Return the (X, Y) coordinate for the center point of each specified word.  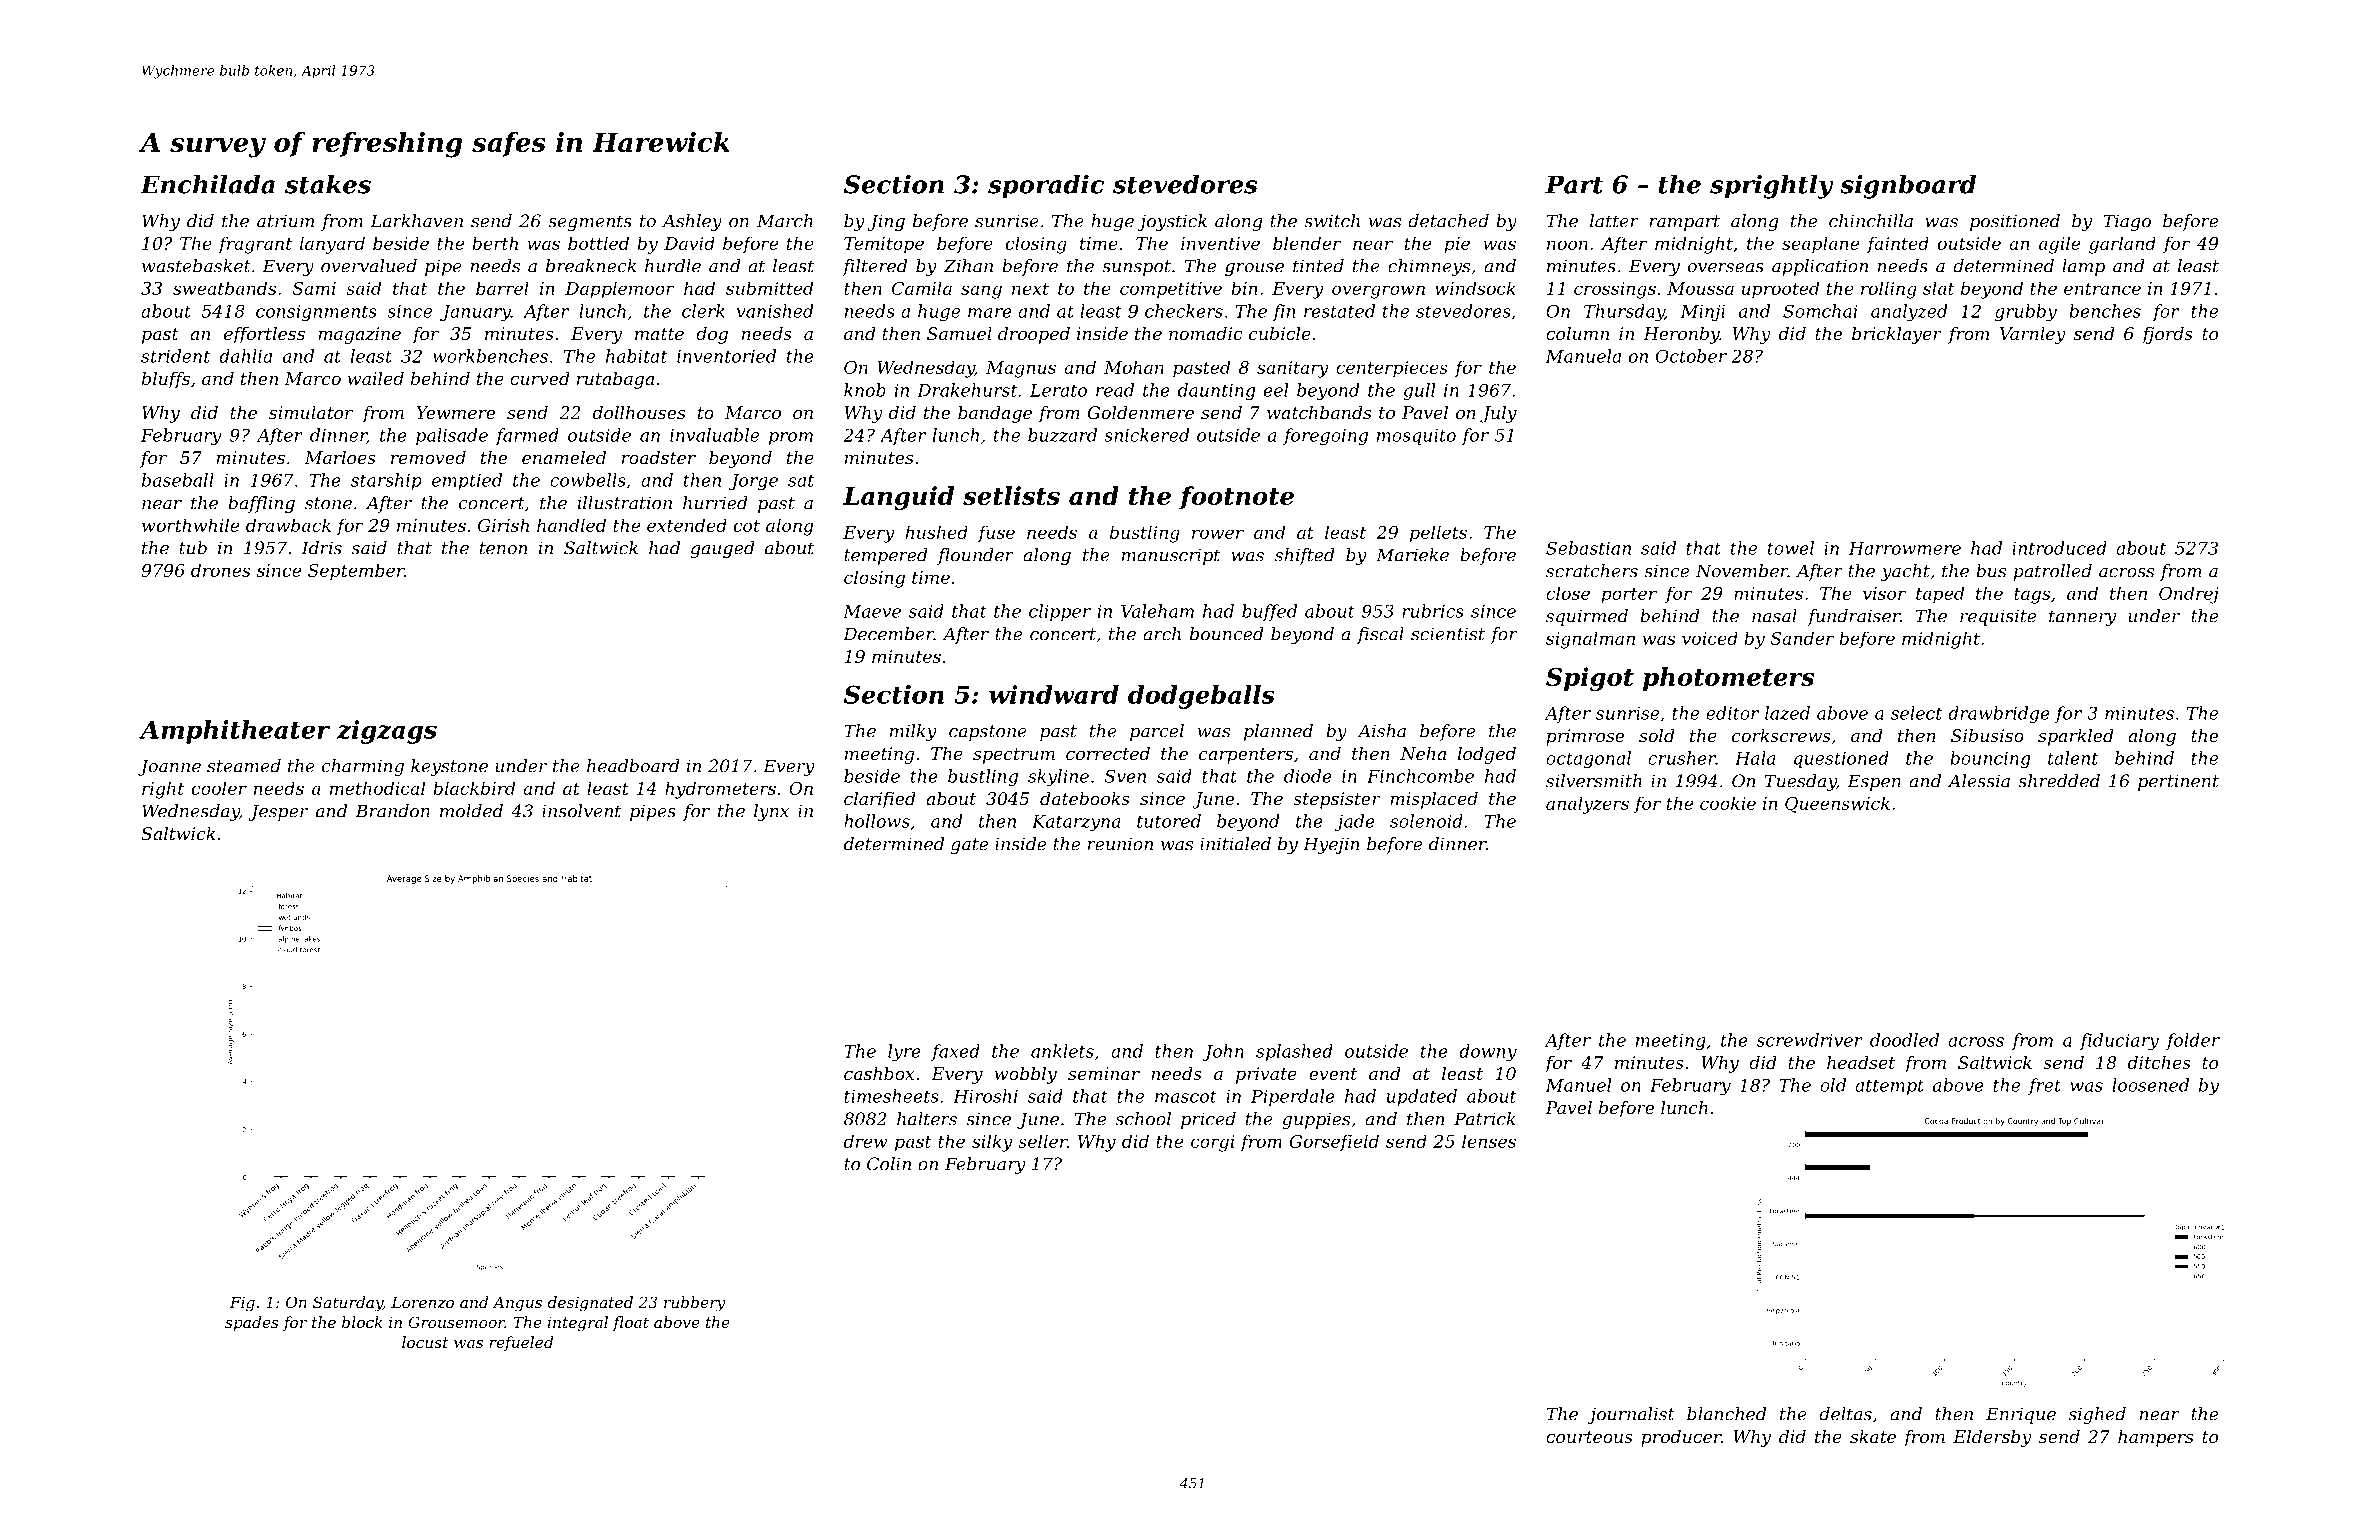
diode (1308, 776)
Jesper (278, 812)
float (631, 1323)
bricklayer (1897, 335)
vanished (775, 311)
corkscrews (1781, 735)
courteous (1589, 1437)
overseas (1726, 268)
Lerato (1058, 390)
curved (540, 378)
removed (428, 457)
